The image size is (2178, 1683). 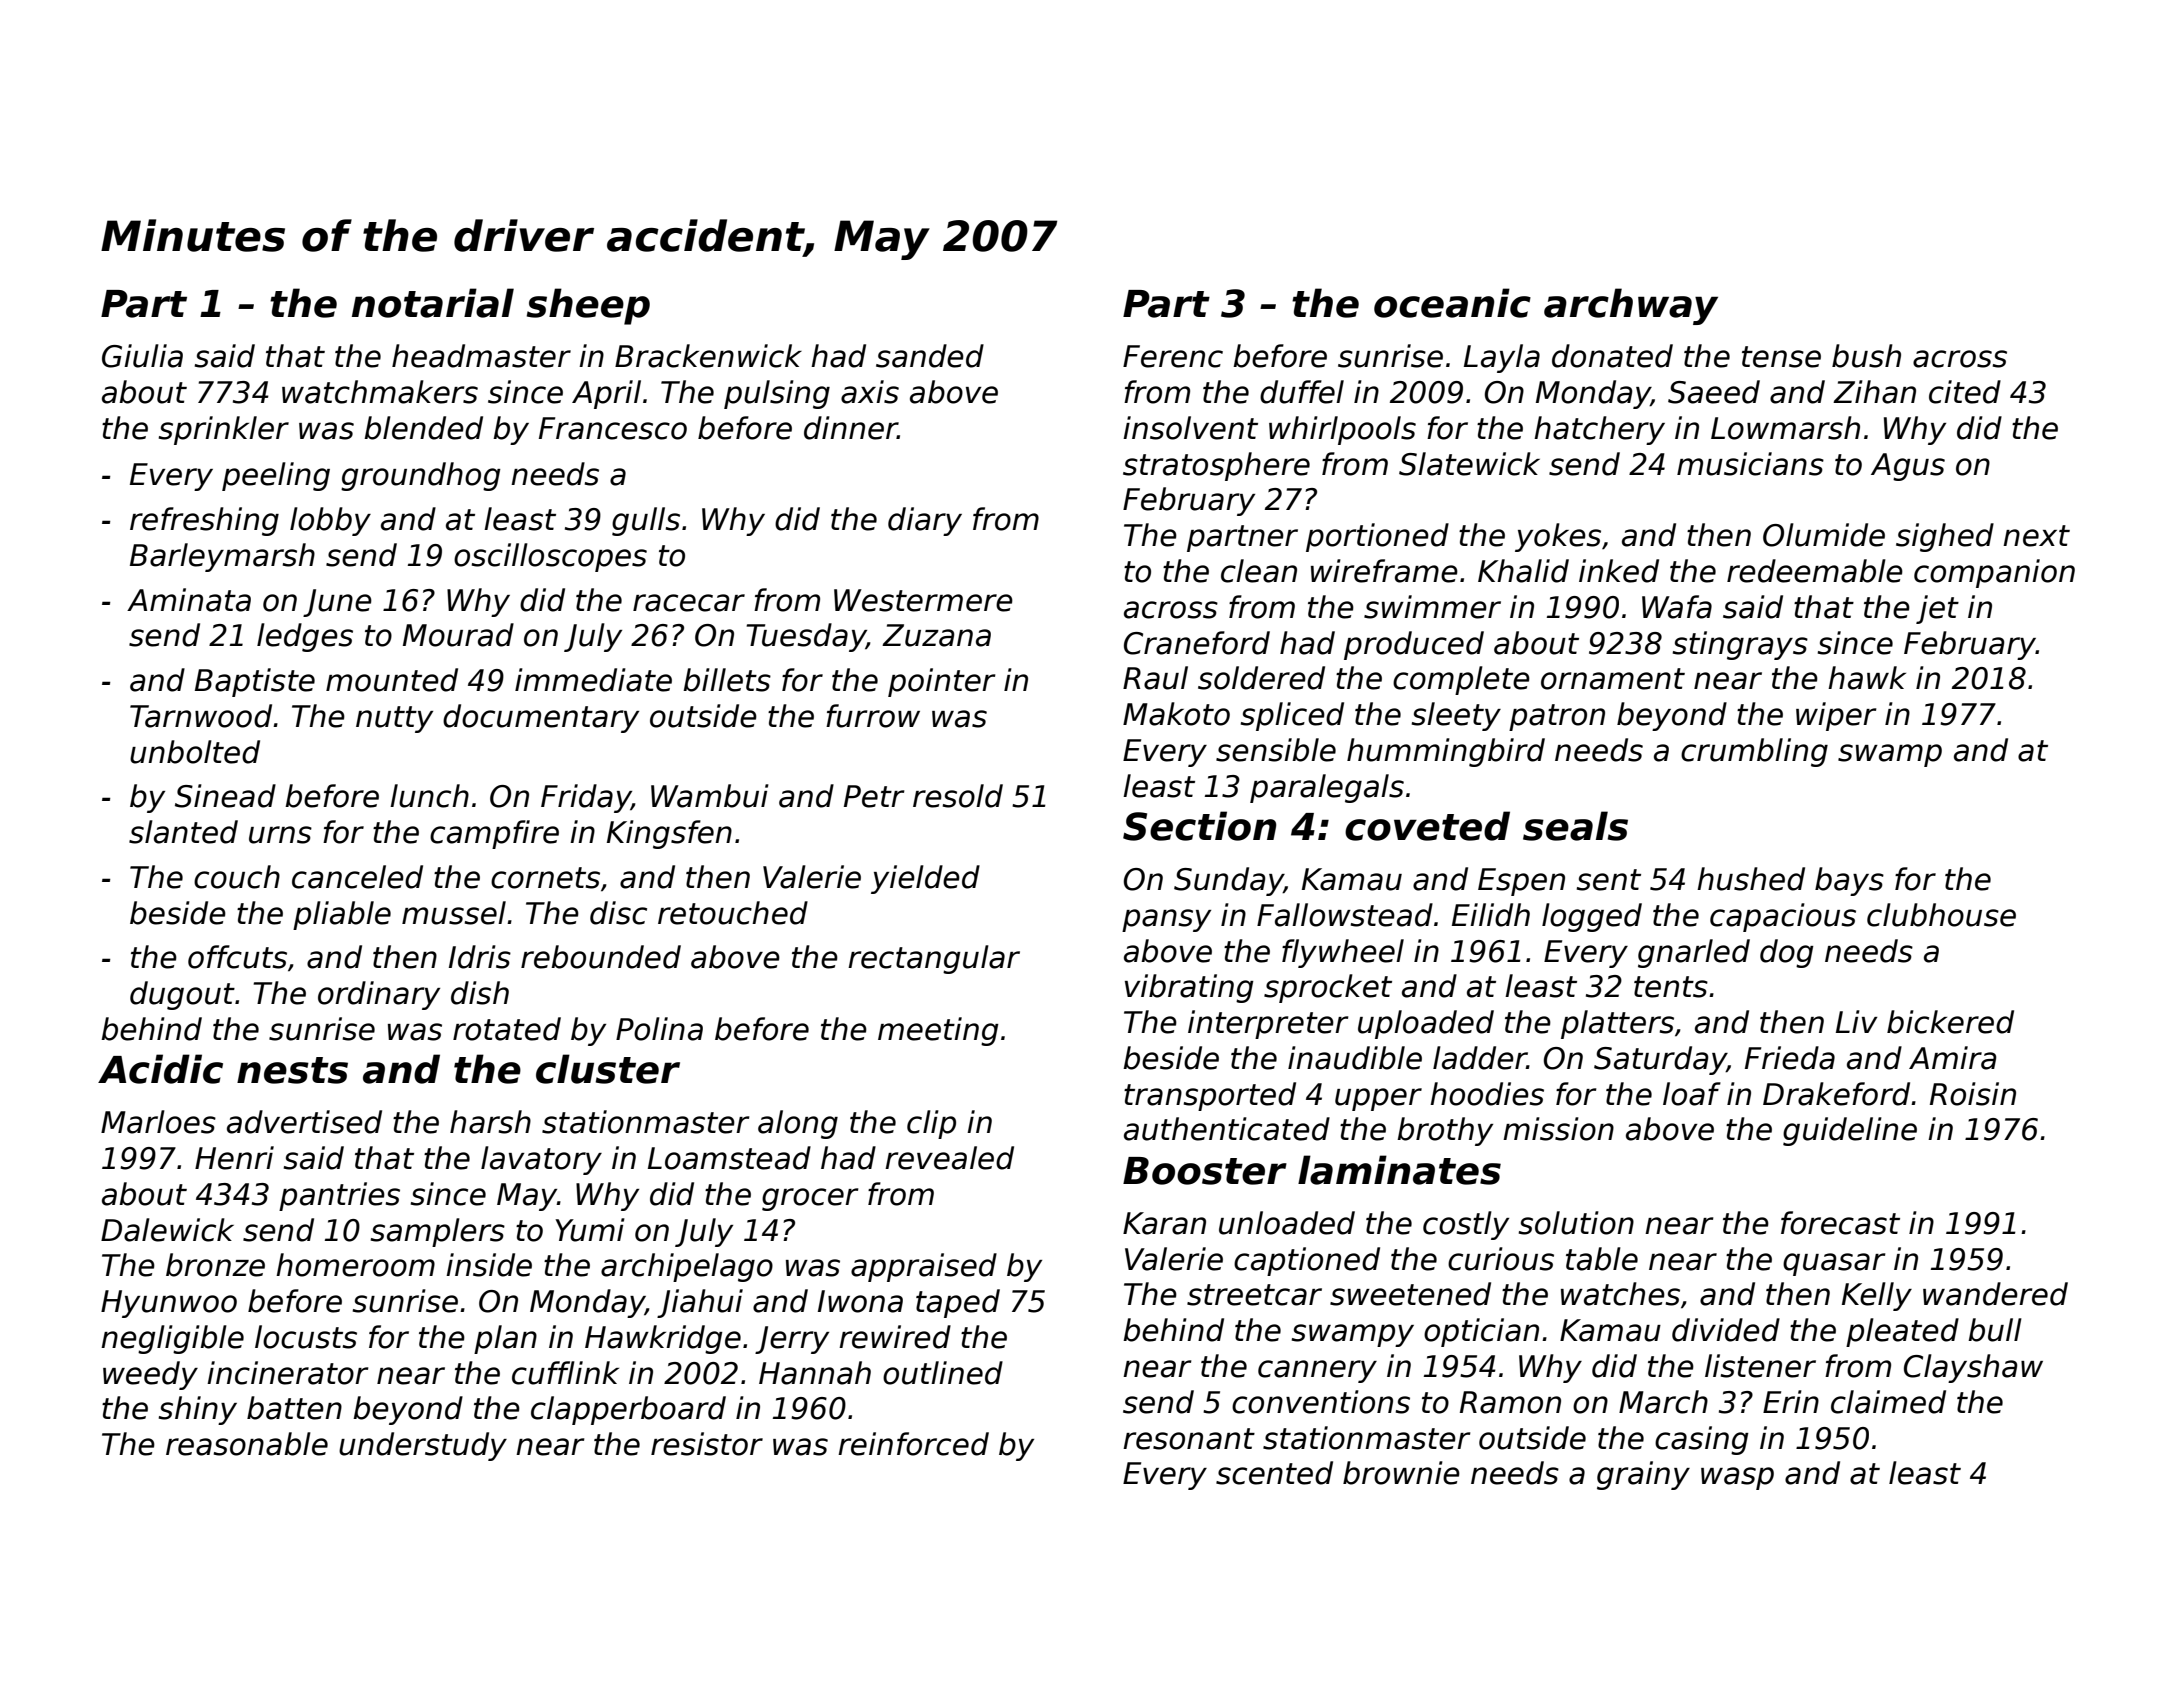 I want to click on couch, so click(x=237, y=877).
